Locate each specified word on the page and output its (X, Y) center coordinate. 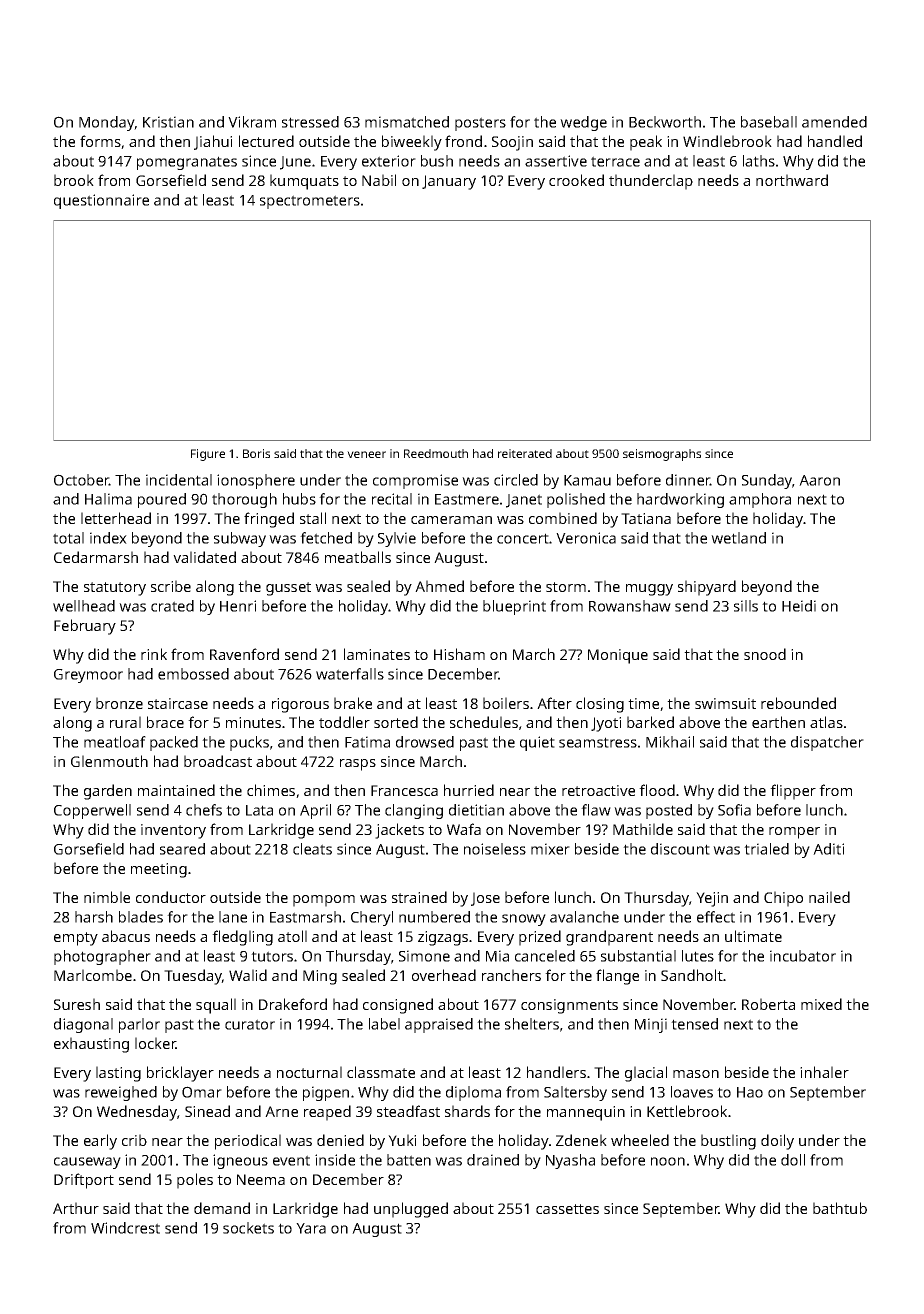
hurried (469, 790)
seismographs (662, 455)
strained (419, 897)
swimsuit (725, 703)
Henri (238, 606)
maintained (176, 790)
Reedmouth (436, 453)
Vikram (252, 122)
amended (834, 122)
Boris (256, 453)
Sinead (207, 1111)
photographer (102, 957)
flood (657, 790)
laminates (377, 654)
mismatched (407, 122)
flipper (793, 792)
